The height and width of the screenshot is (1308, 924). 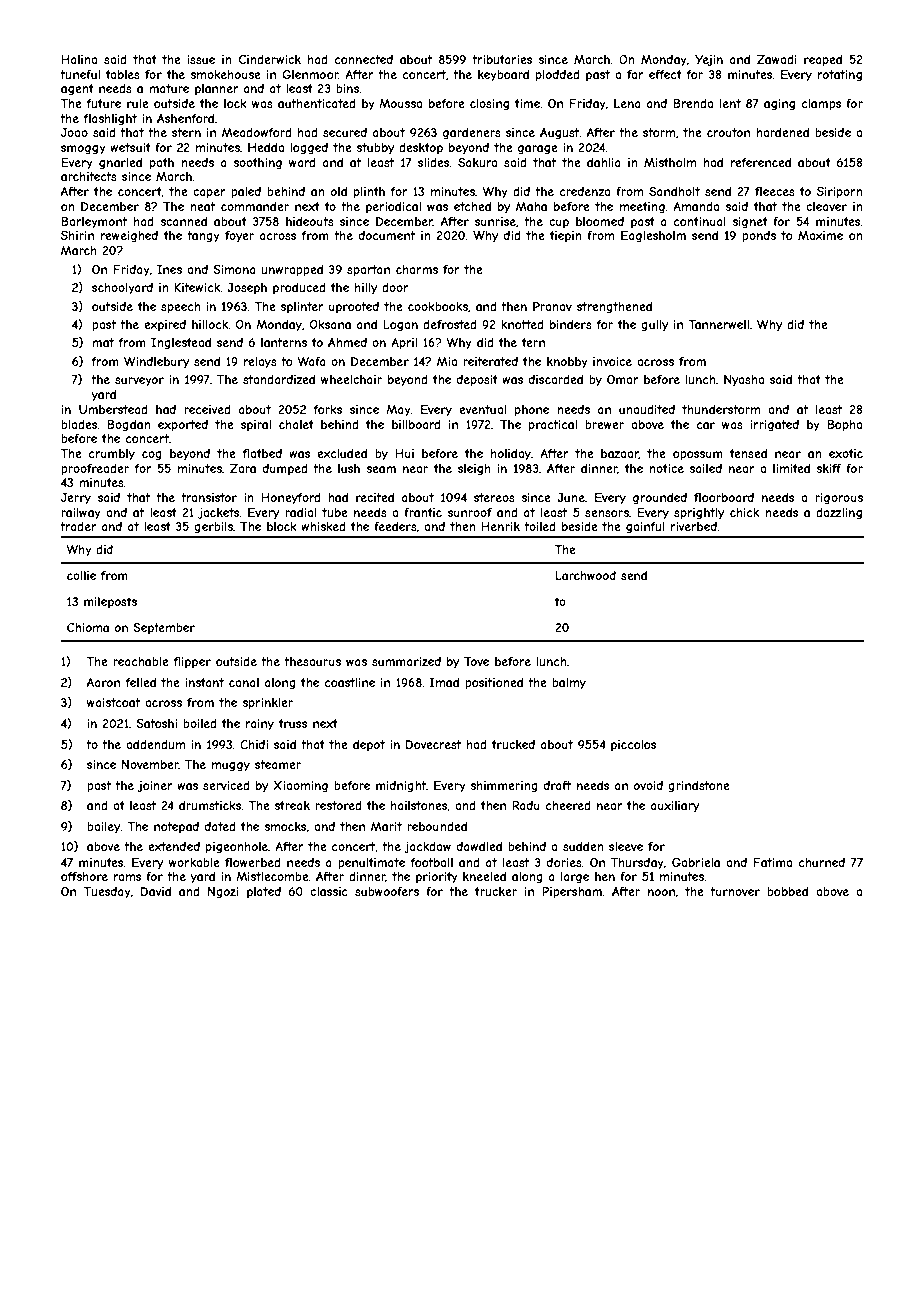 I want to click on commander, so click(x=255, y=206).
